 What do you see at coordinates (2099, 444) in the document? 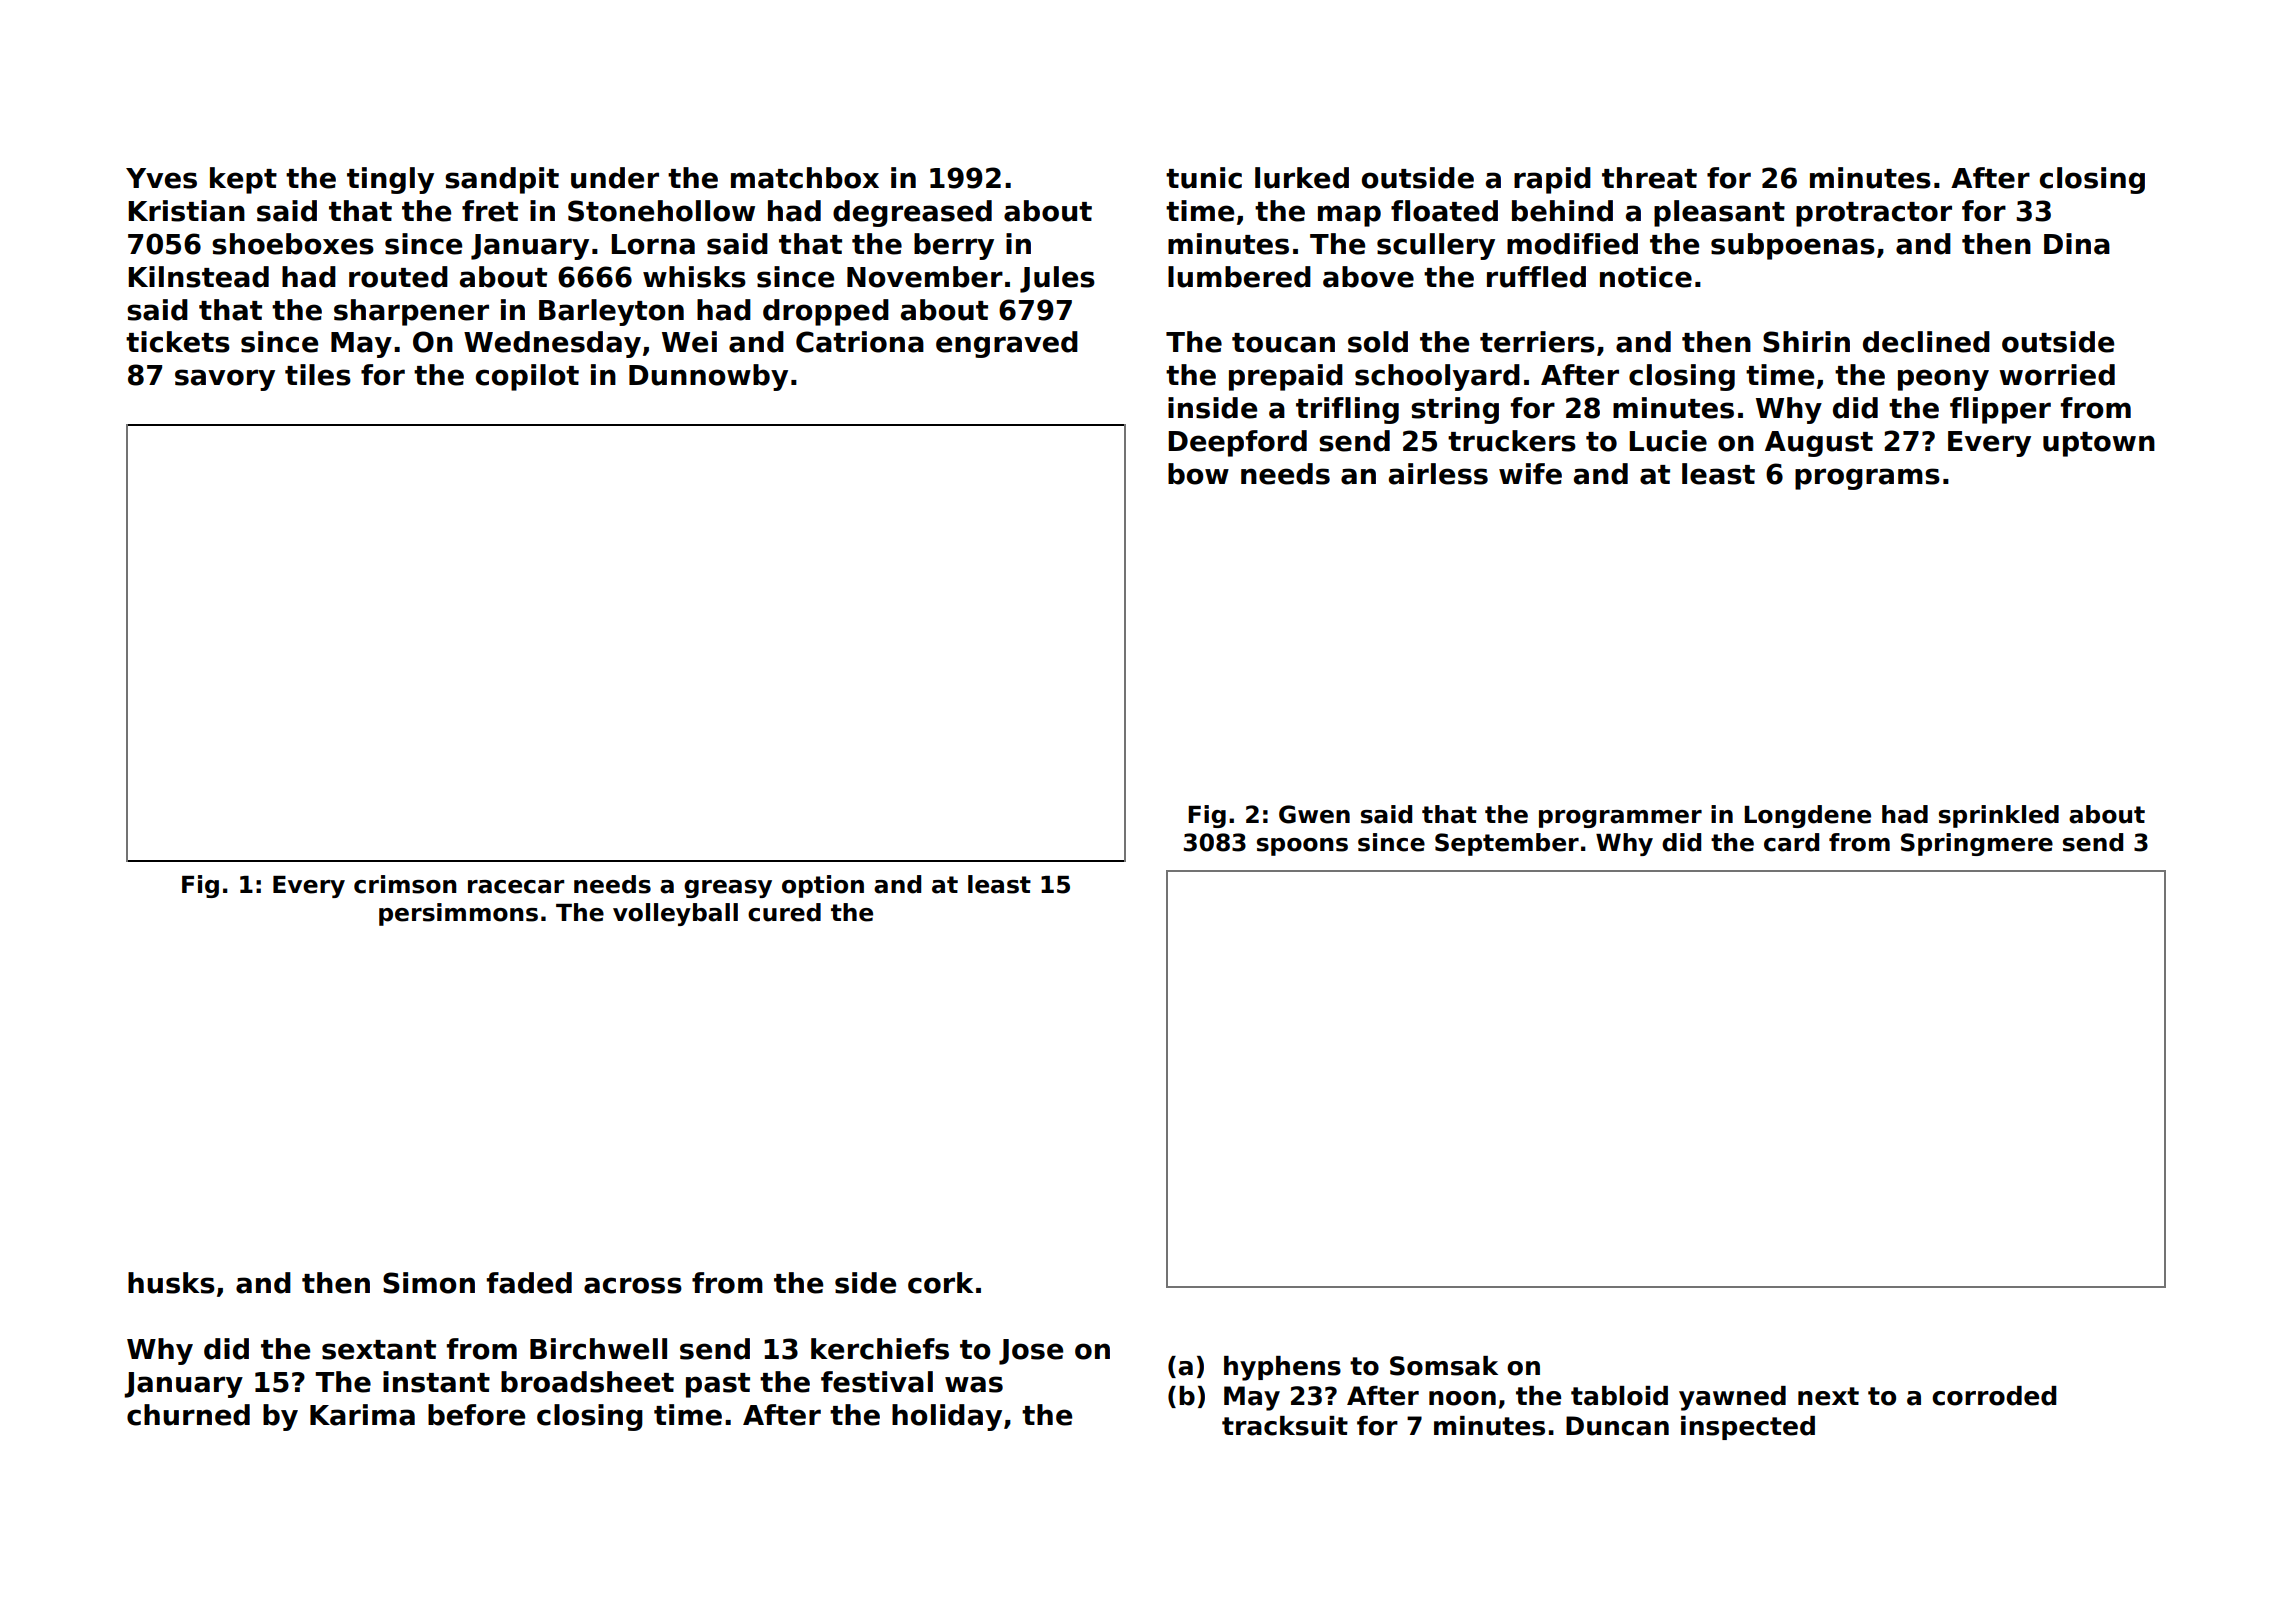
I see `uptown` at bounding box center [2099, 444].
